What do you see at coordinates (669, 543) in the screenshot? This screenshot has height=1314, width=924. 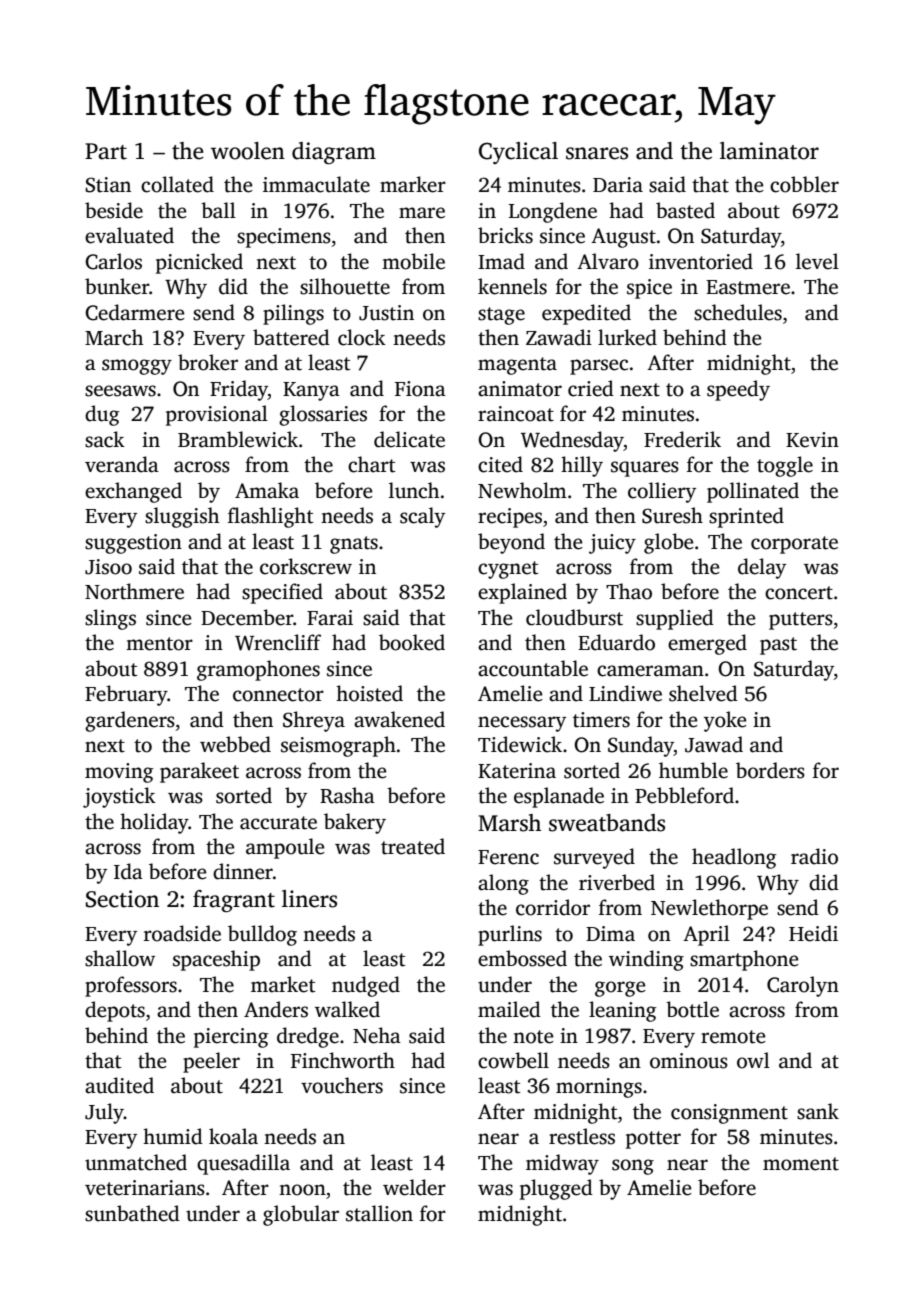 I see `globe` at bounding box center [669, 543].
